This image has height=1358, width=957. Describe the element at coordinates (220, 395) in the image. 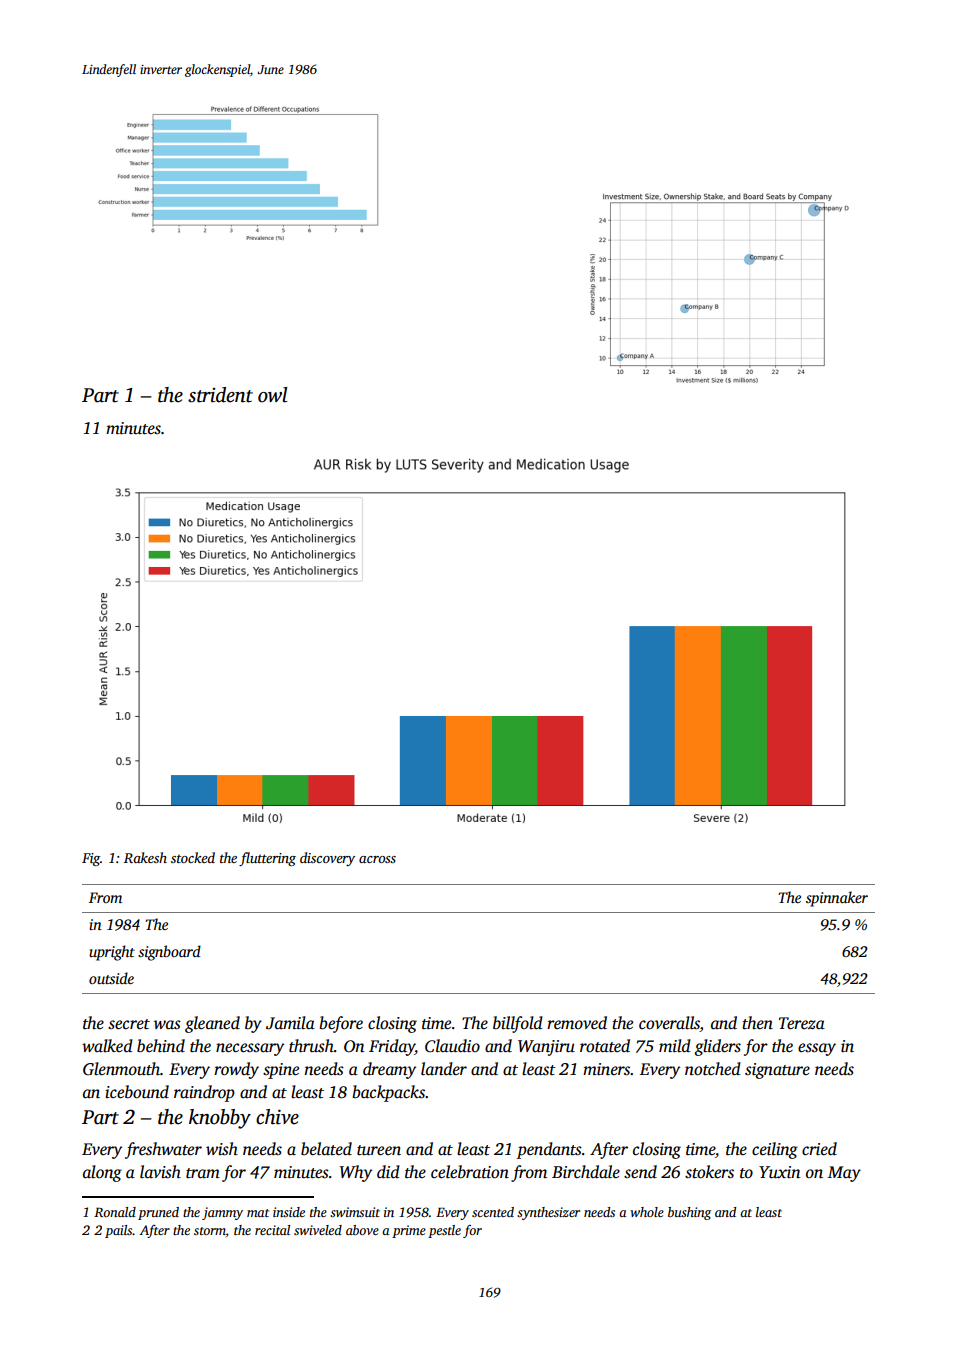

I see `strident` at that location.
